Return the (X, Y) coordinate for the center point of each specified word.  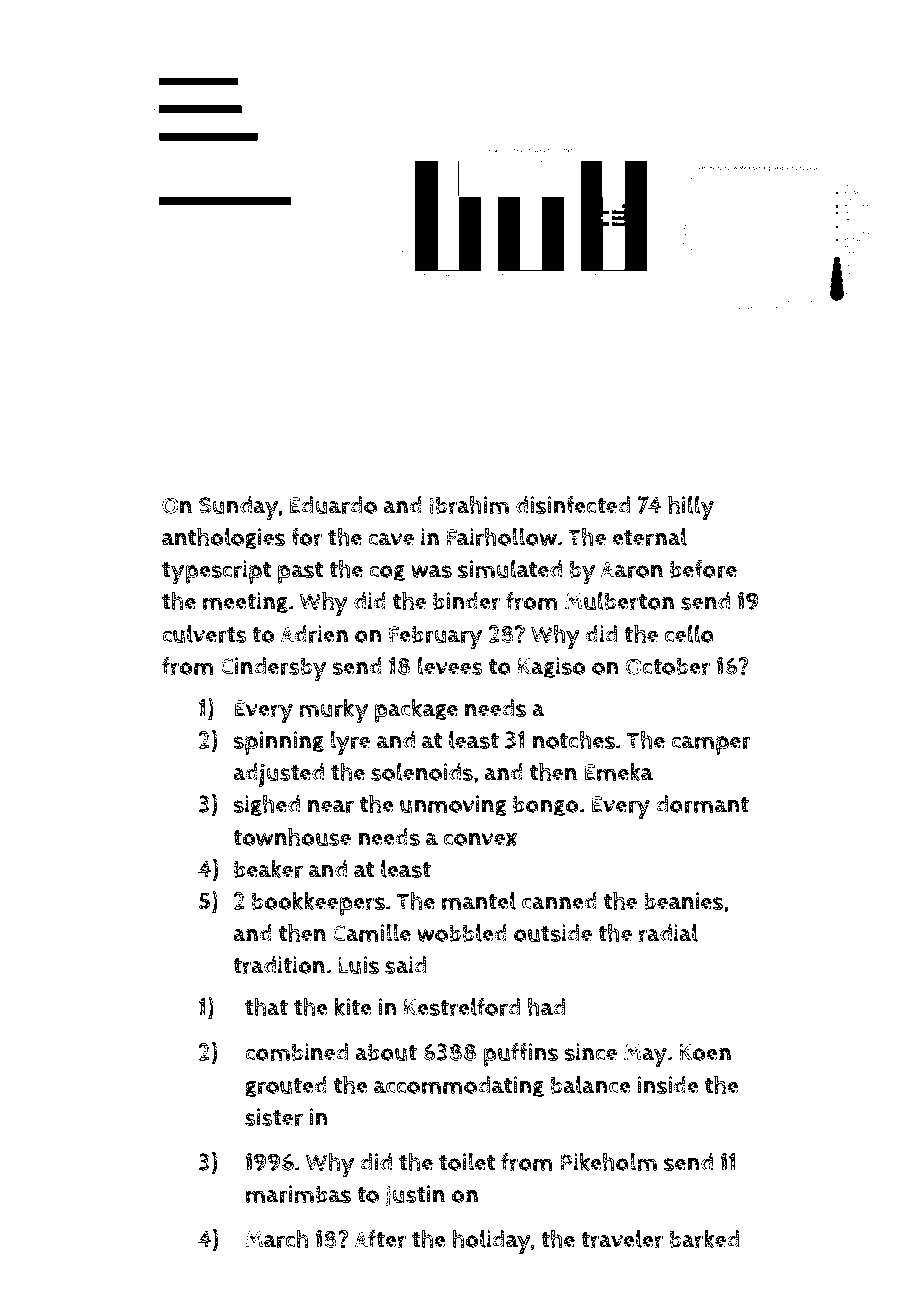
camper (711, 745)
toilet (467, 1162)
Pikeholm (608, 1161)
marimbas (298, 1194)
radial (668, 932)
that (266, 1006)
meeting (245, 603)
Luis (358, 965)
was (431, 571)
